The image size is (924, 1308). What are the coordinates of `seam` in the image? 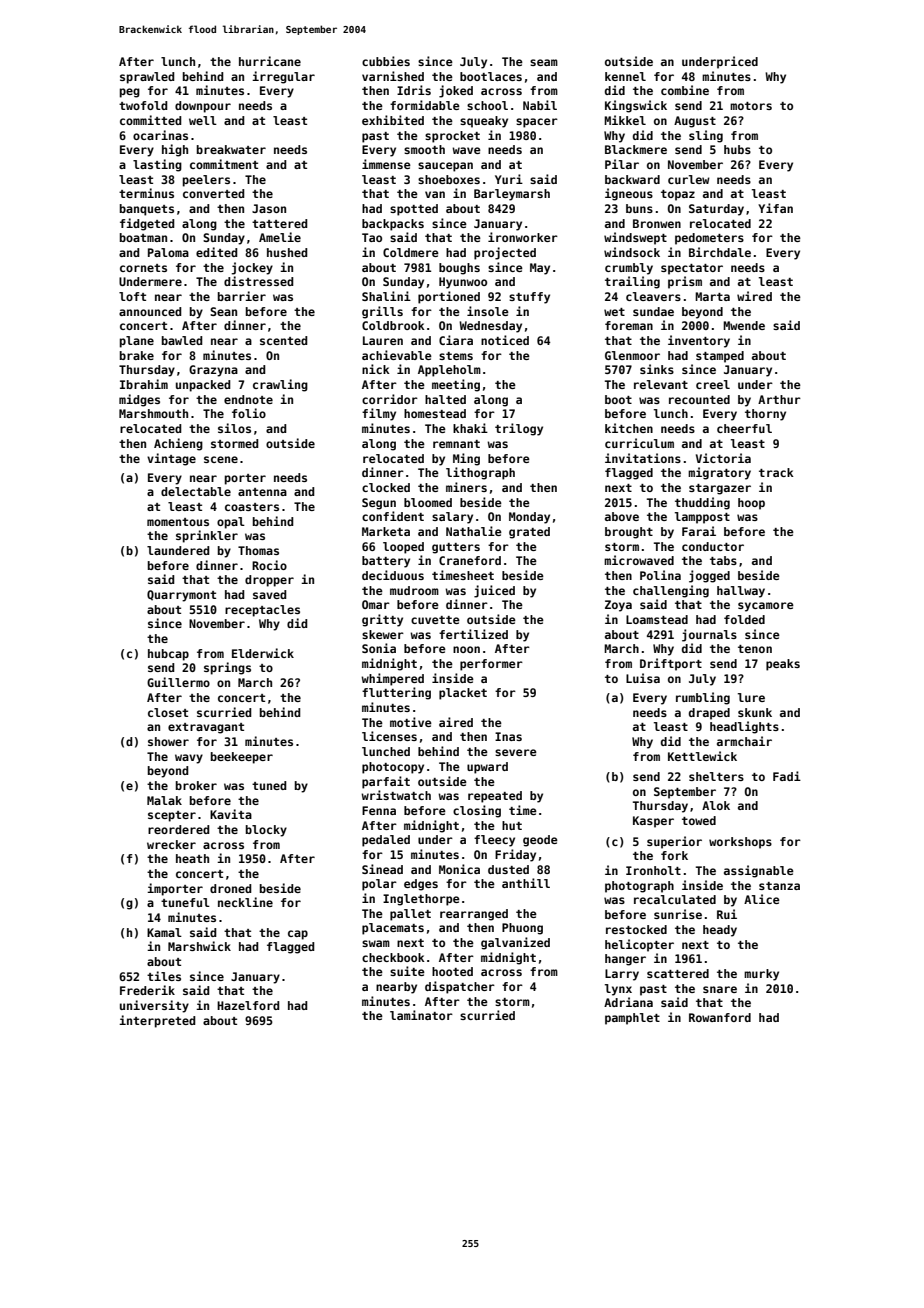 It's located at (544, 62).
